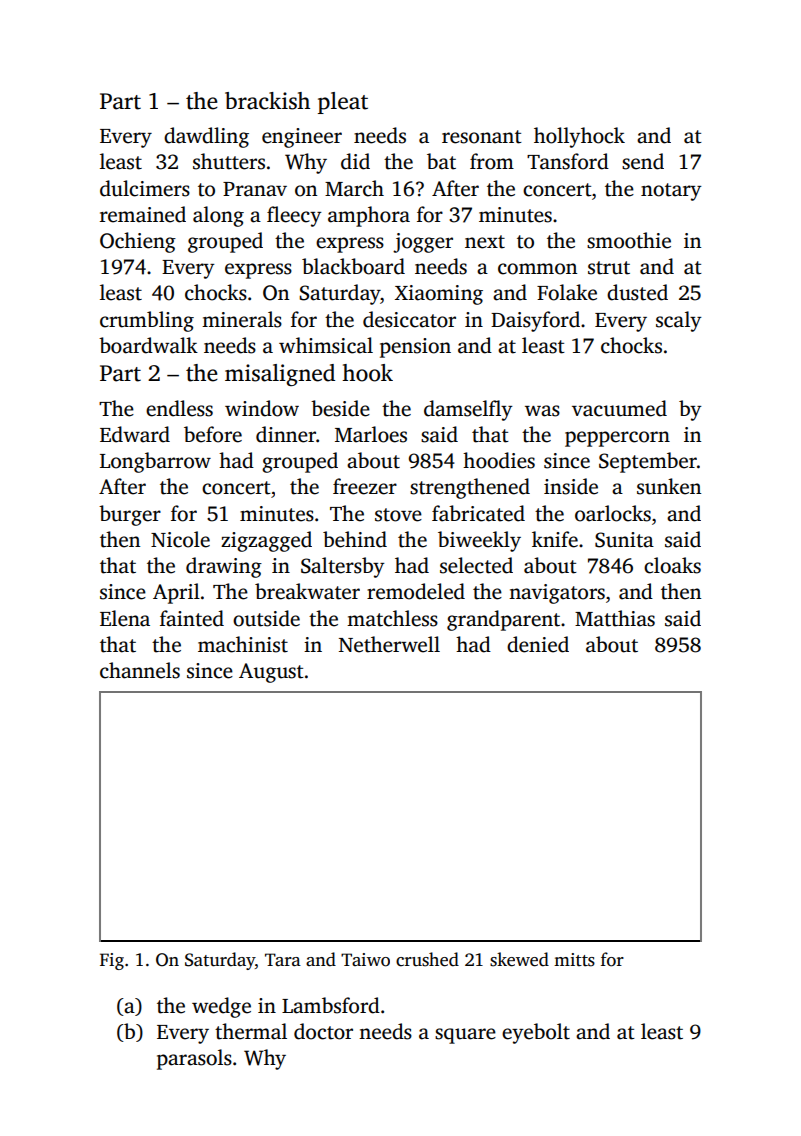 The height and width of the screenshot is (1136, 801). I want to click on burger, so click(130, 515).
